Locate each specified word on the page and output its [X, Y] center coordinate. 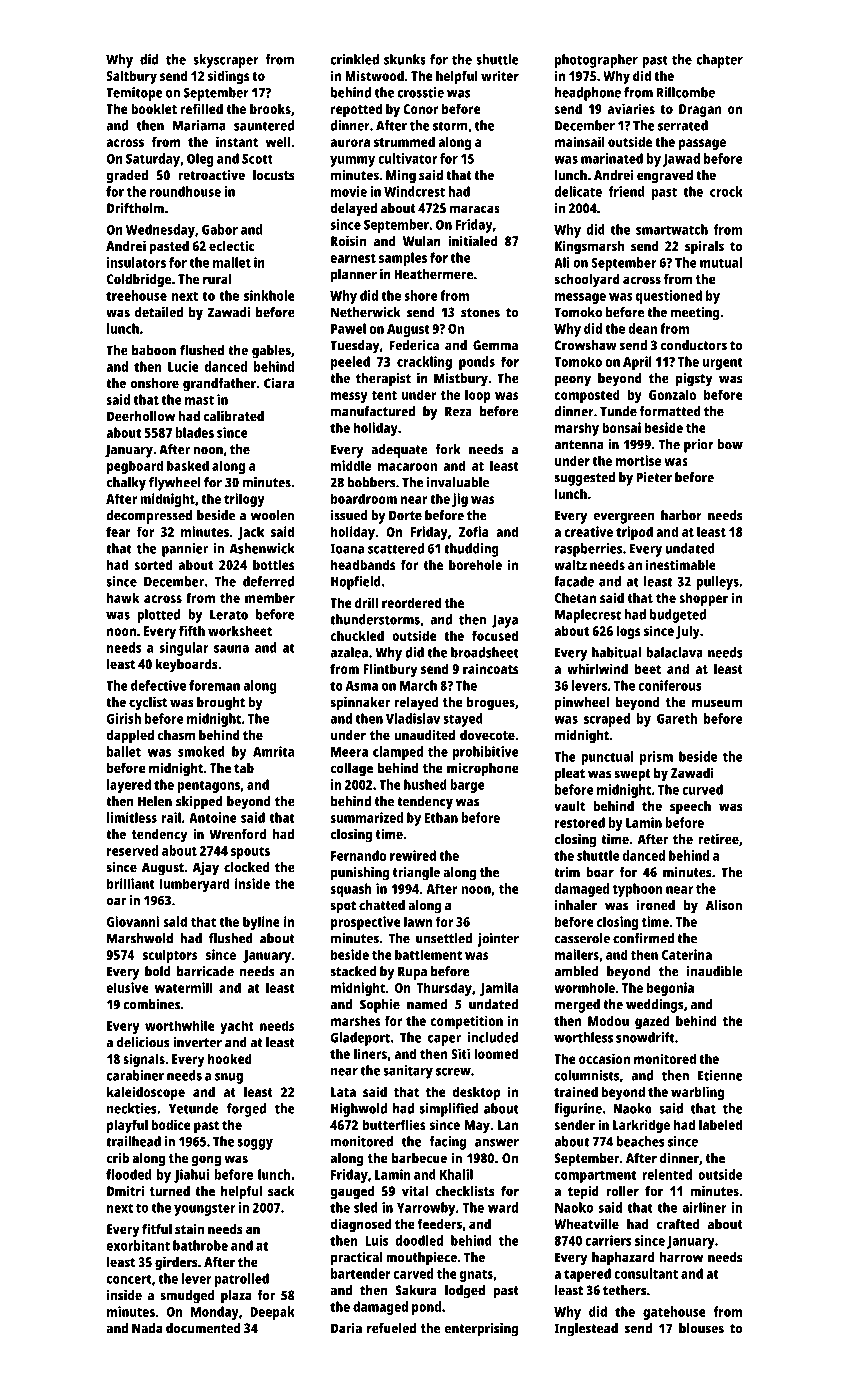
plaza [236, 1297]
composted [587, 396]
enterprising [481, 1330]
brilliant [131, 883]
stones [480, 313]
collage [351, 770]
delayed [353, 210]
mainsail [580, 141]
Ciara [279, 383]
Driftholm [135, 207]
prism [656, 758]
